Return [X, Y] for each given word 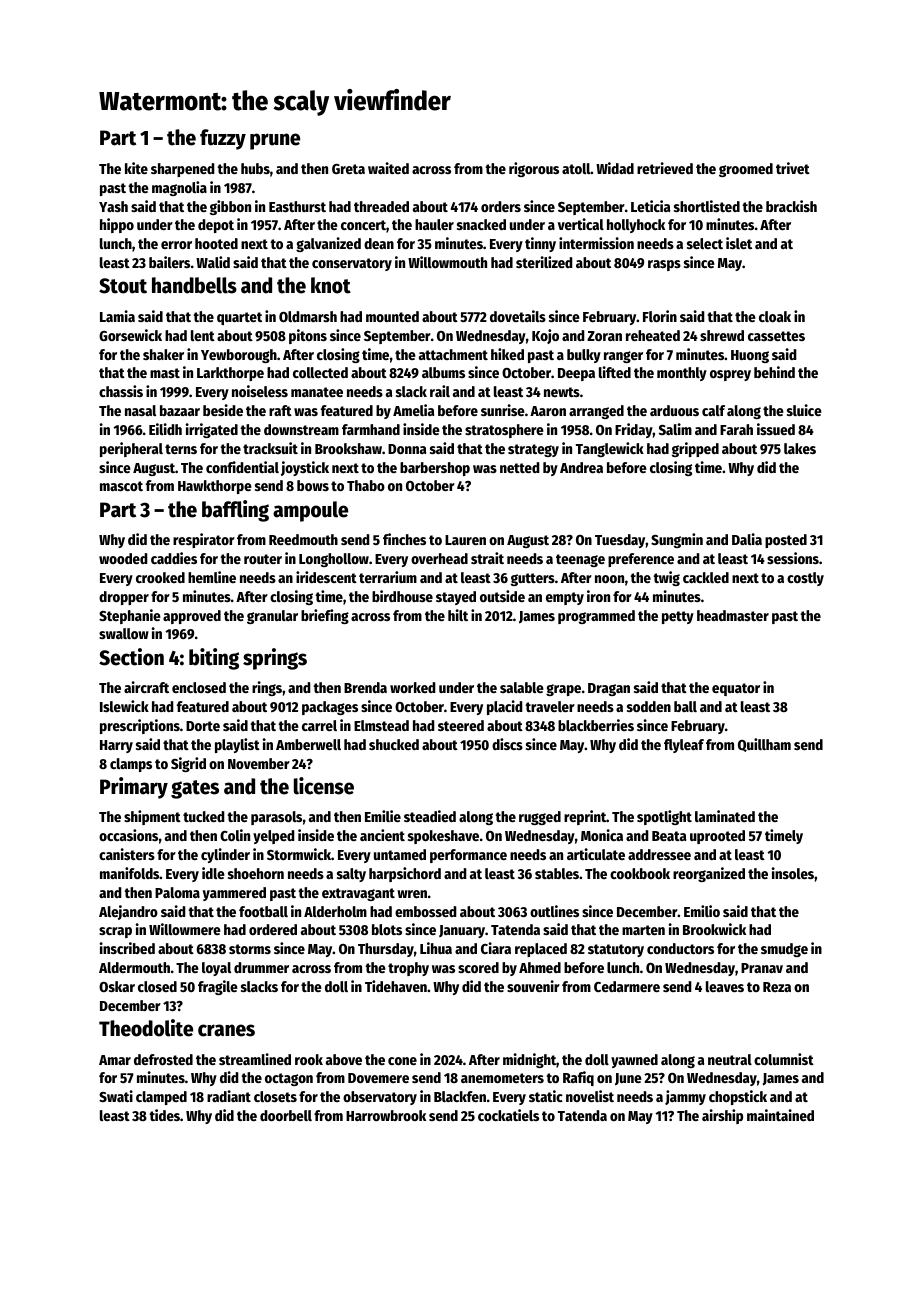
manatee [317, 392]
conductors [680, 948]
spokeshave [443, 837]
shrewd [722, 335]
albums [443, 372]
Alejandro [128, 912]
